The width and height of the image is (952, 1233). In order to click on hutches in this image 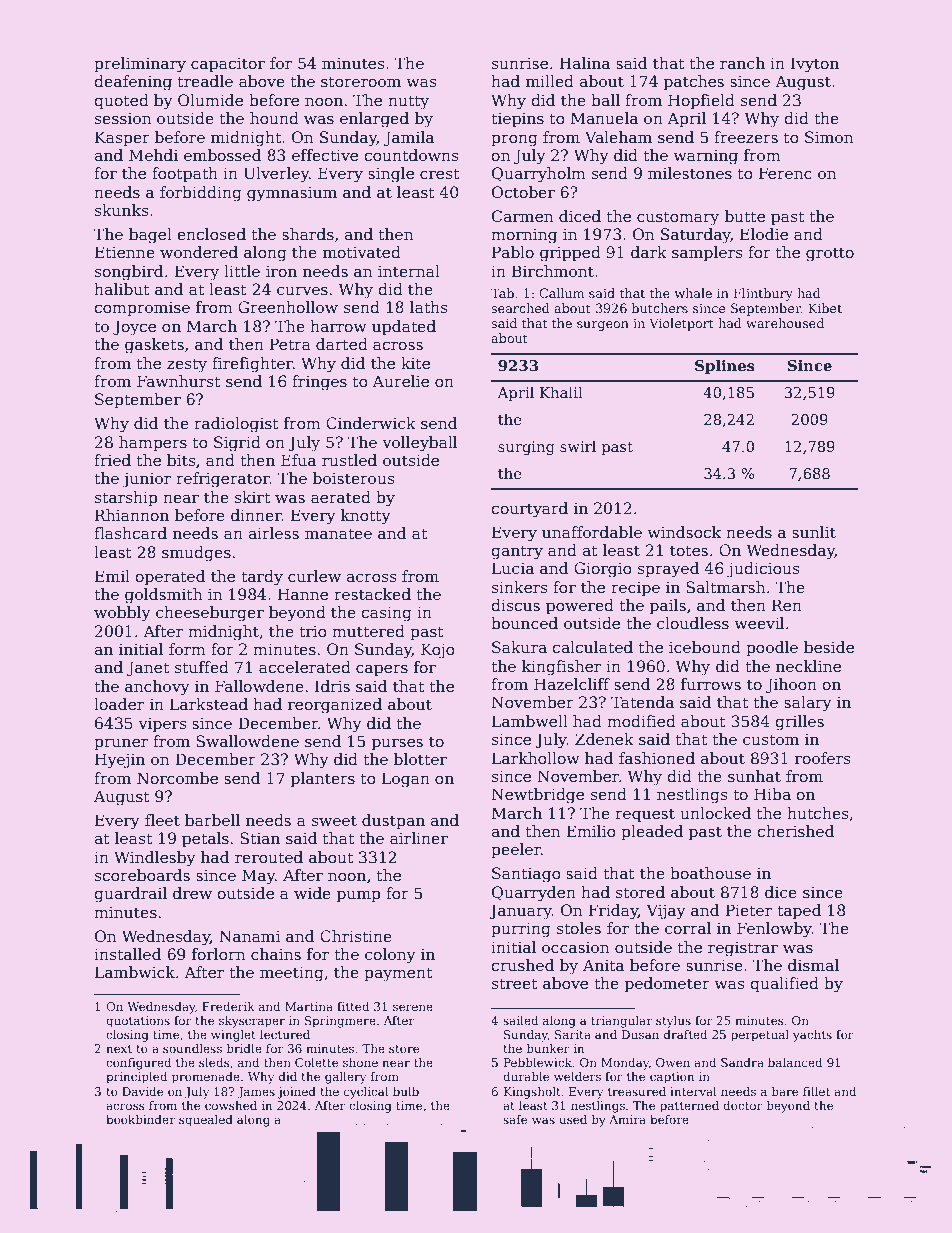, I will do `click(818, 813)`.
